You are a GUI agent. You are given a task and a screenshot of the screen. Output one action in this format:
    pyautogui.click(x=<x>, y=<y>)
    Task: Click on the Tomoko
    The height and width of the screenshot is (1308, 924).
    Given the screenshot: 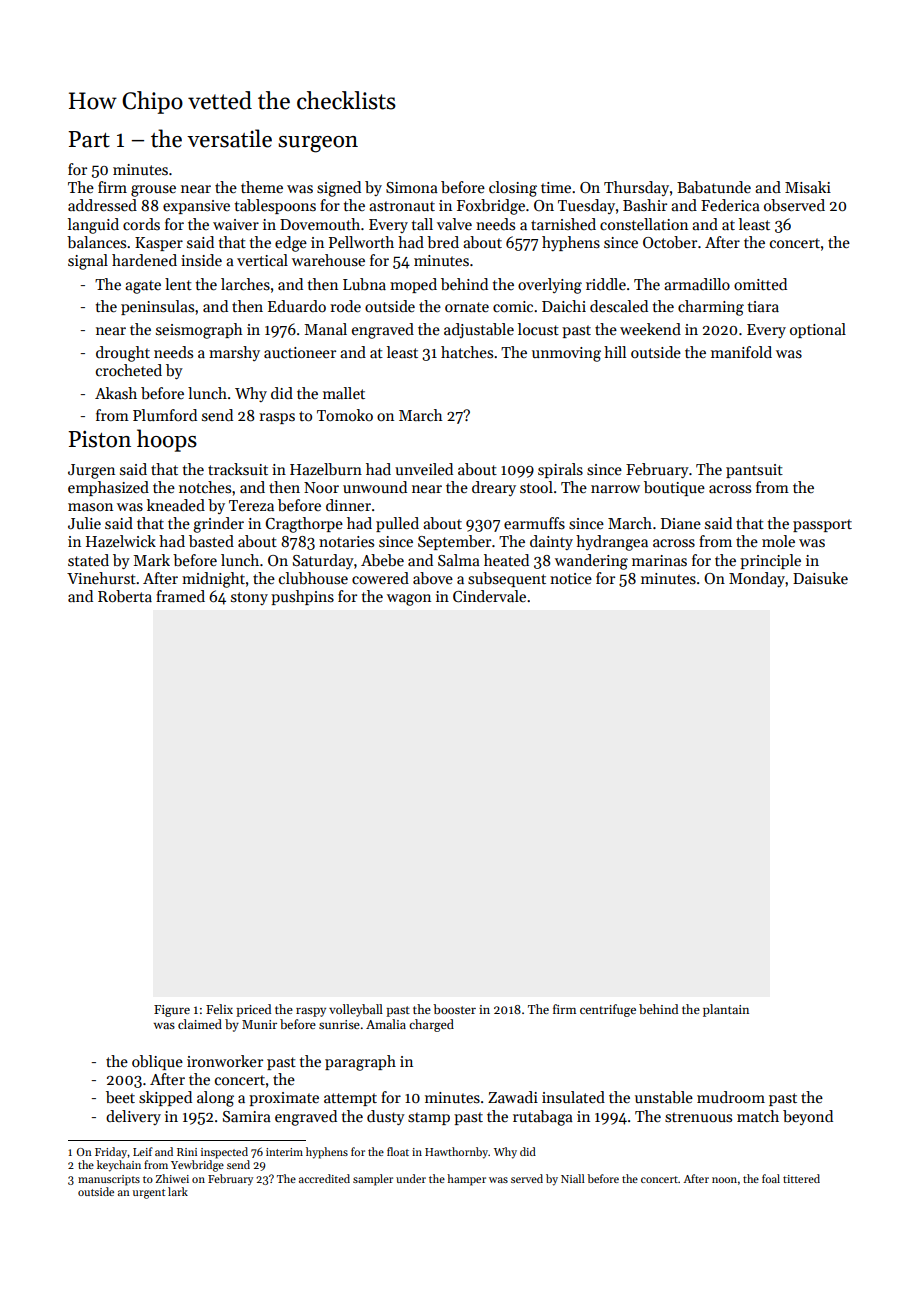 What is the action you would take?
    pyautogui.click(x=345, y=415)
